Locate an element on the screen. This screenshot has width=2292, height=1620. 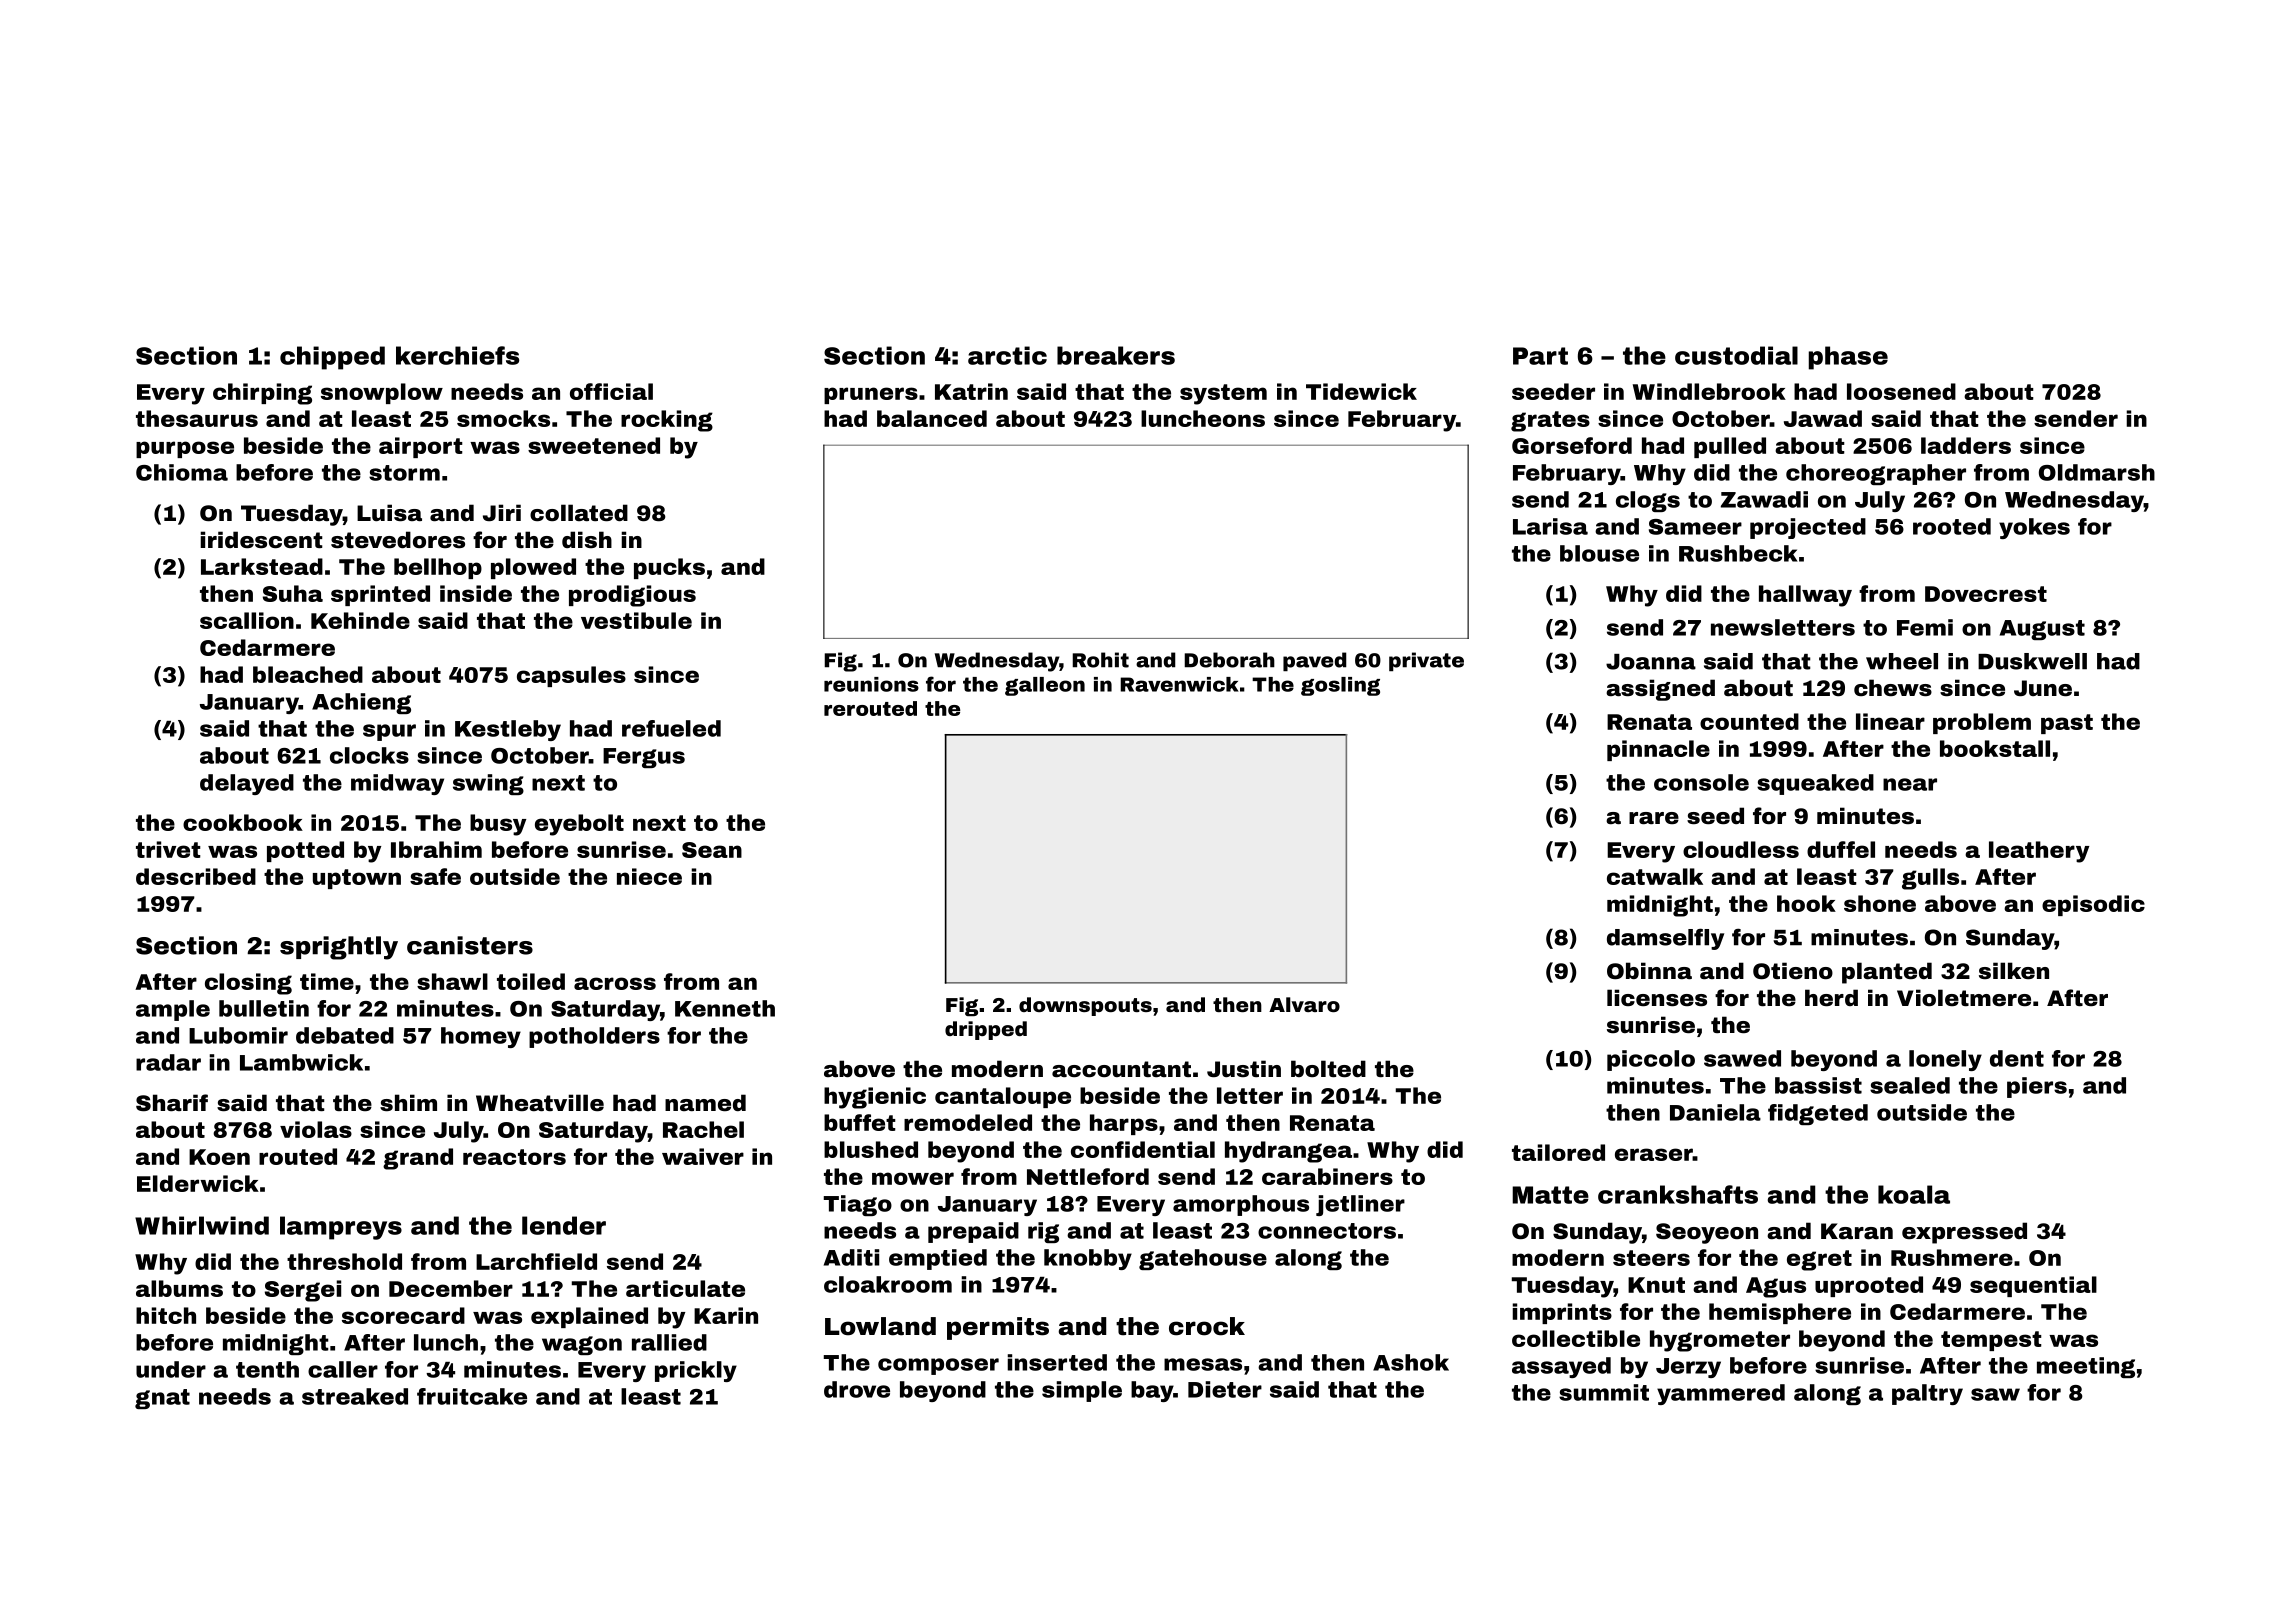
potted is located at coordinates (305, 851).
